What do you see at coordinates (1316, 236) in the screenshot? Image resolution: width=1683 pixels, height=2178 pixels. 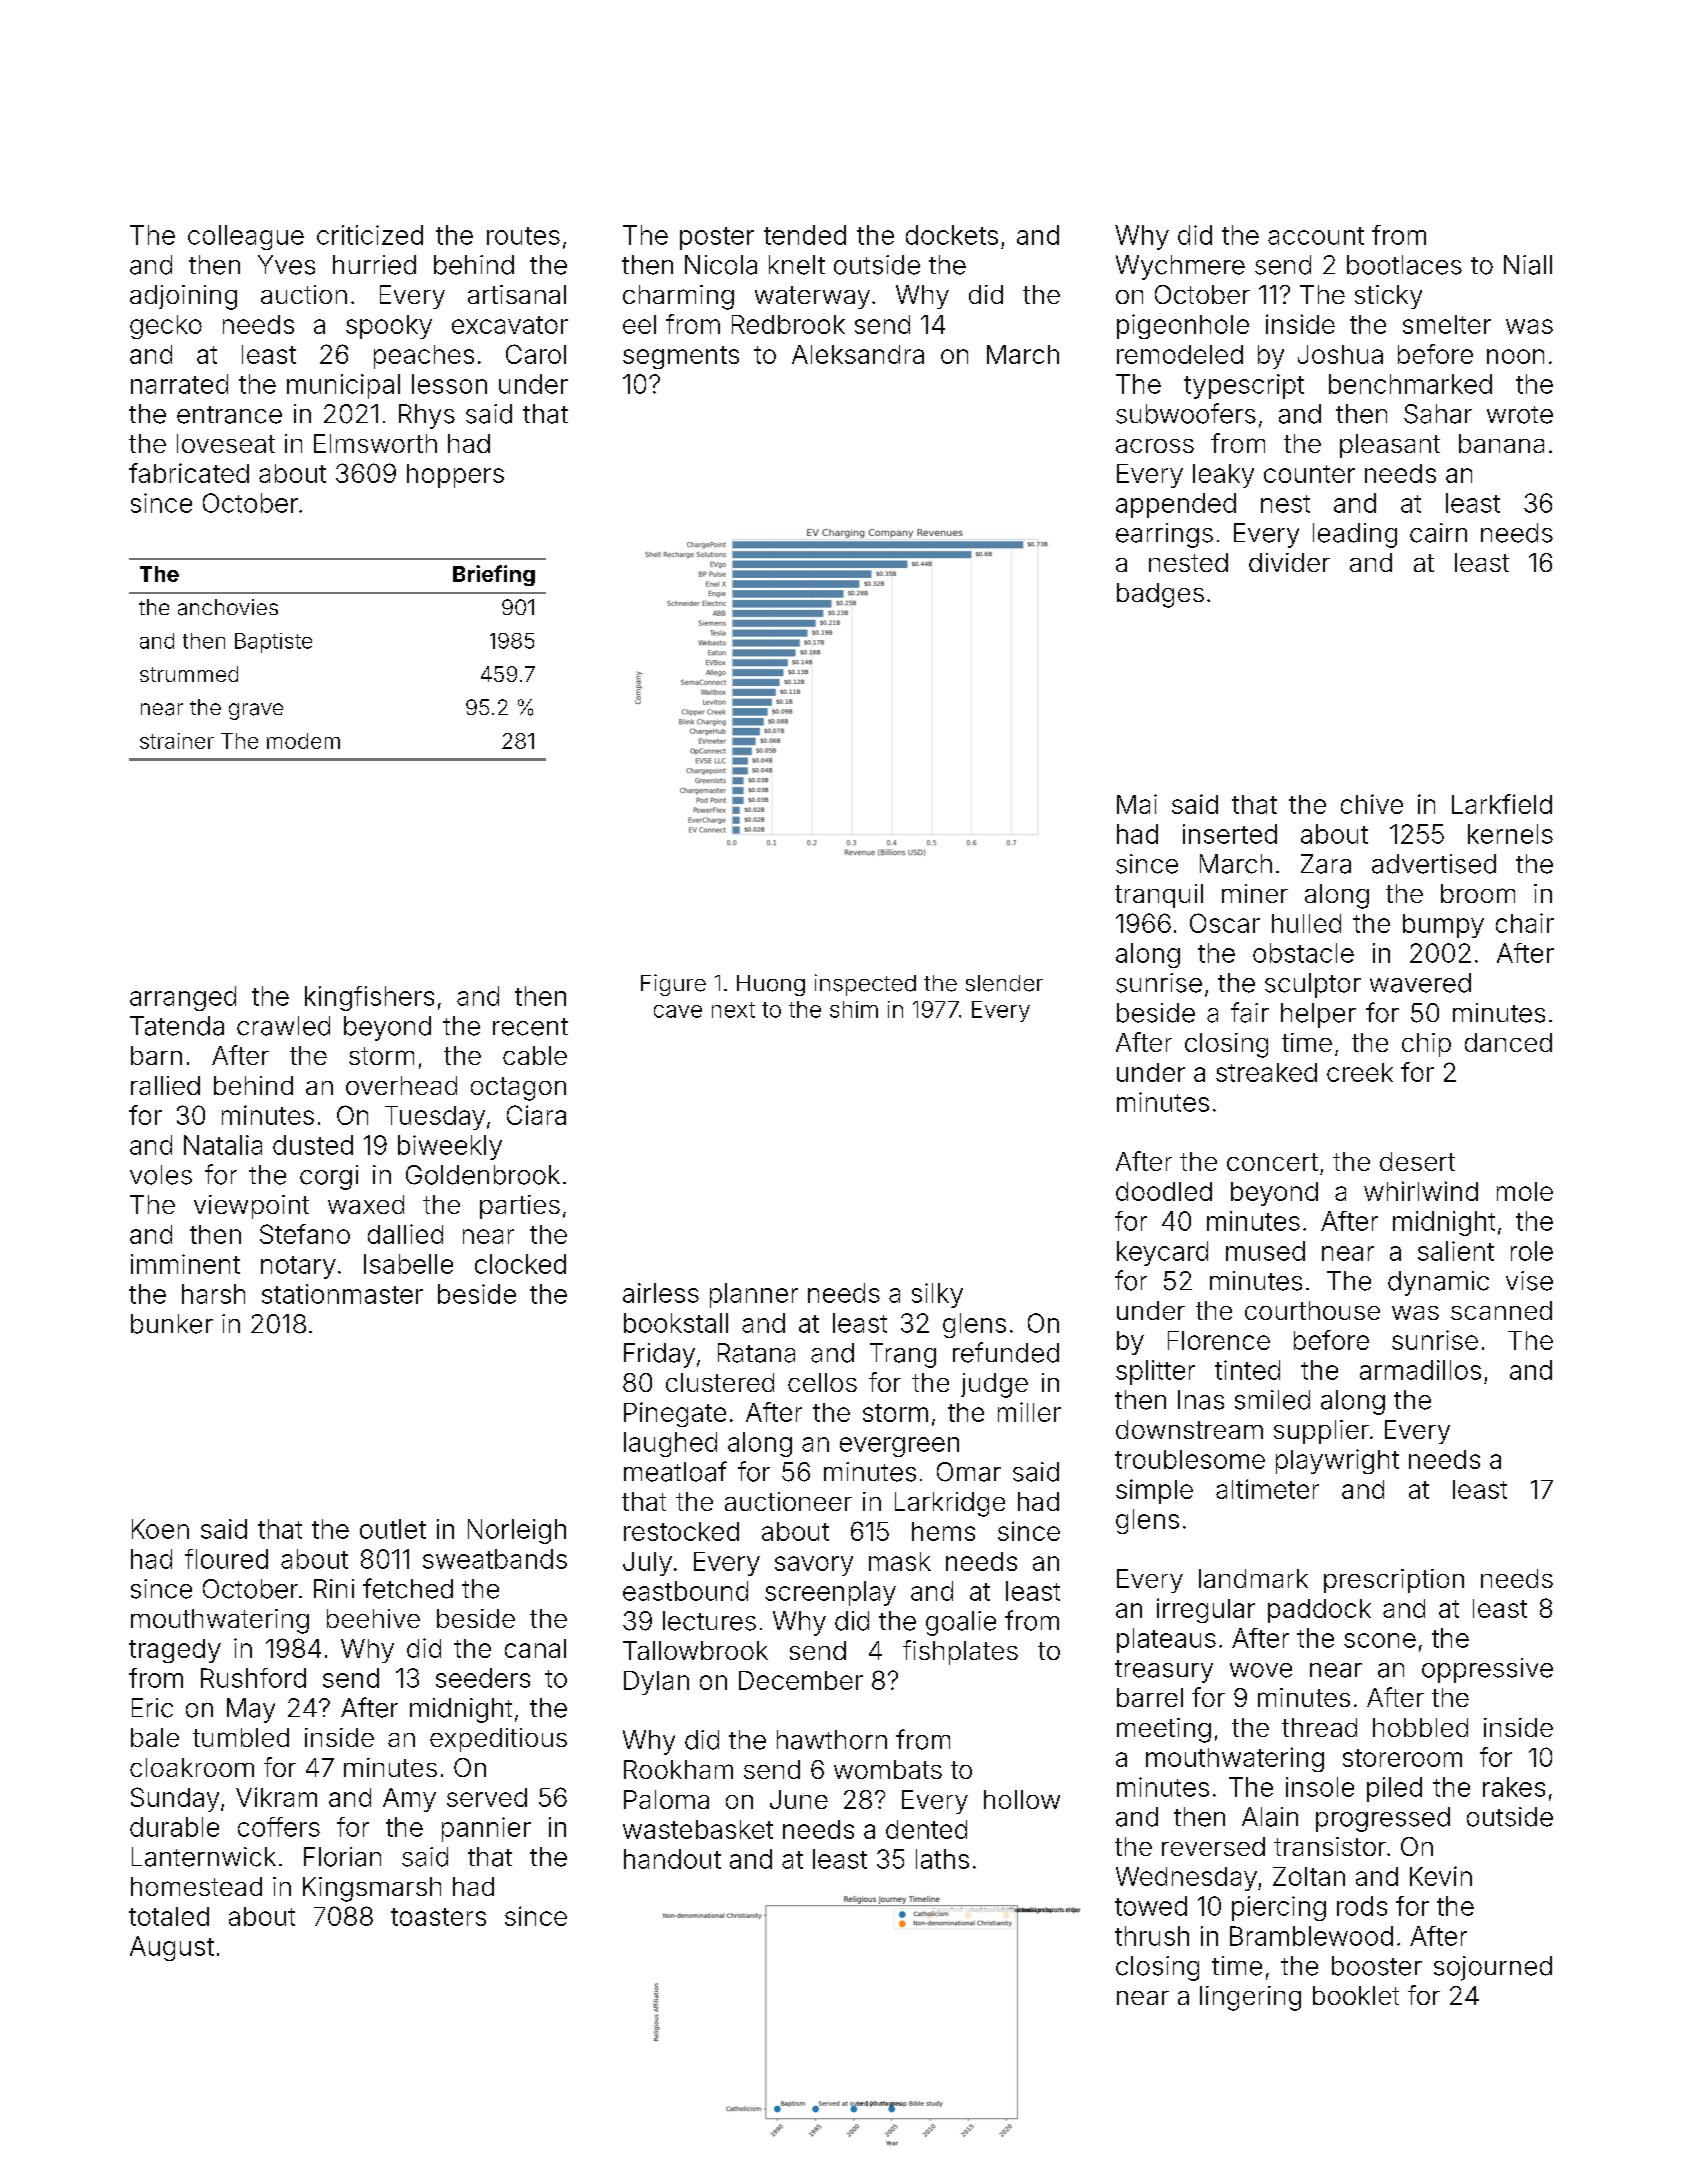 I see `account` at bounding box center [1316, 236].
